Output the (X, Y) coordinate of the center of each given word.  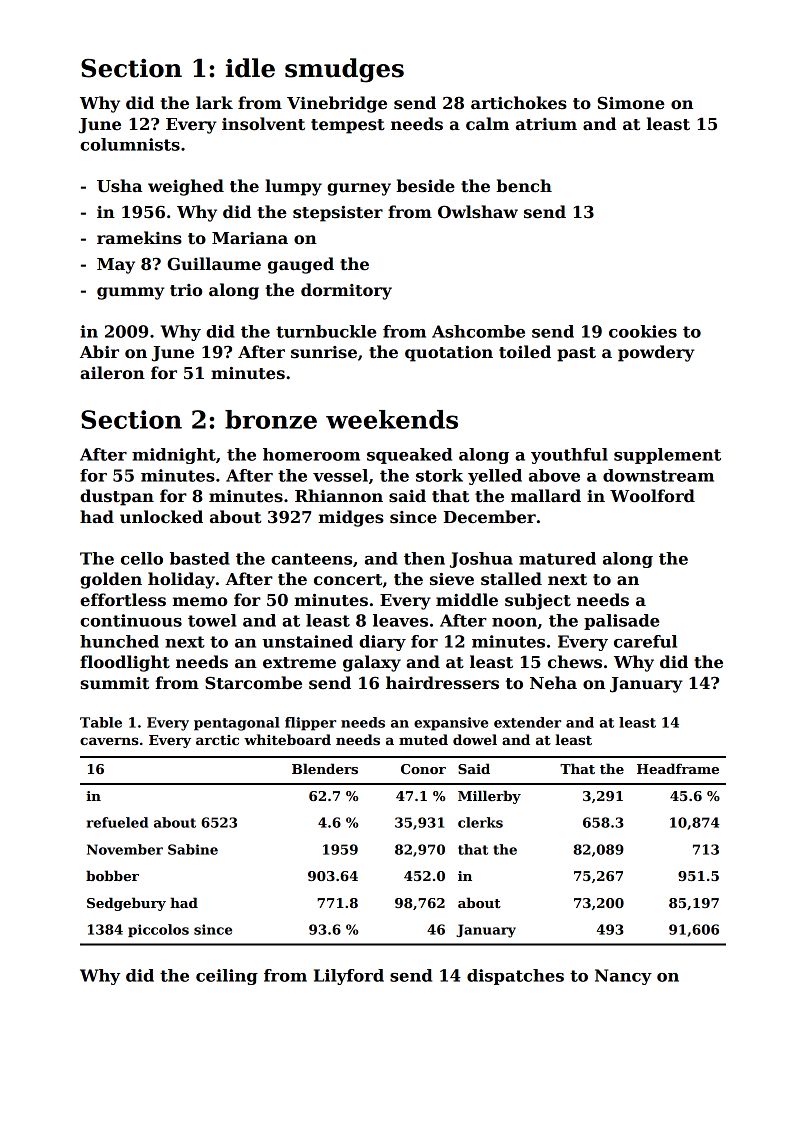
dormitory (346, 291)
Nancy (623, 977)
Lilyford (349, 977)
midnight (174, 456)
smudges (344, 70)
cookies (643, 331)
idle (250, 68)
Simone (631, 103)
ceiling (227, 977)
